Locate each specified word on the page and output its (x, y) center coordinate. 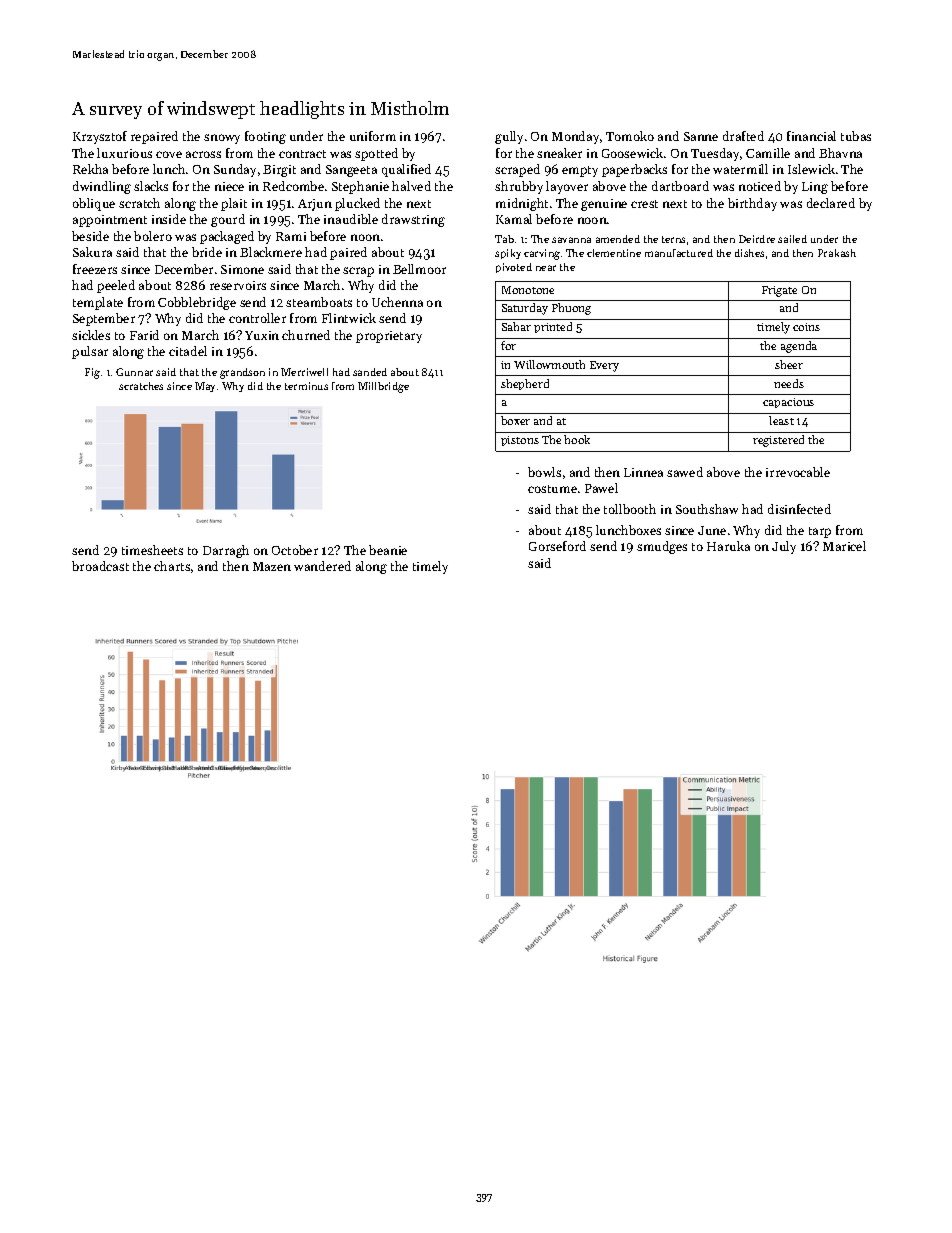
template (98, 303)
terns (673, 239)
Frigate (779, 291)
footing (265, 137)
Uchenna (397, 302)
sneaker (559, 153)
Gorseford (557, 546)
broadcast (100, 566)
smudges (662, 547)
